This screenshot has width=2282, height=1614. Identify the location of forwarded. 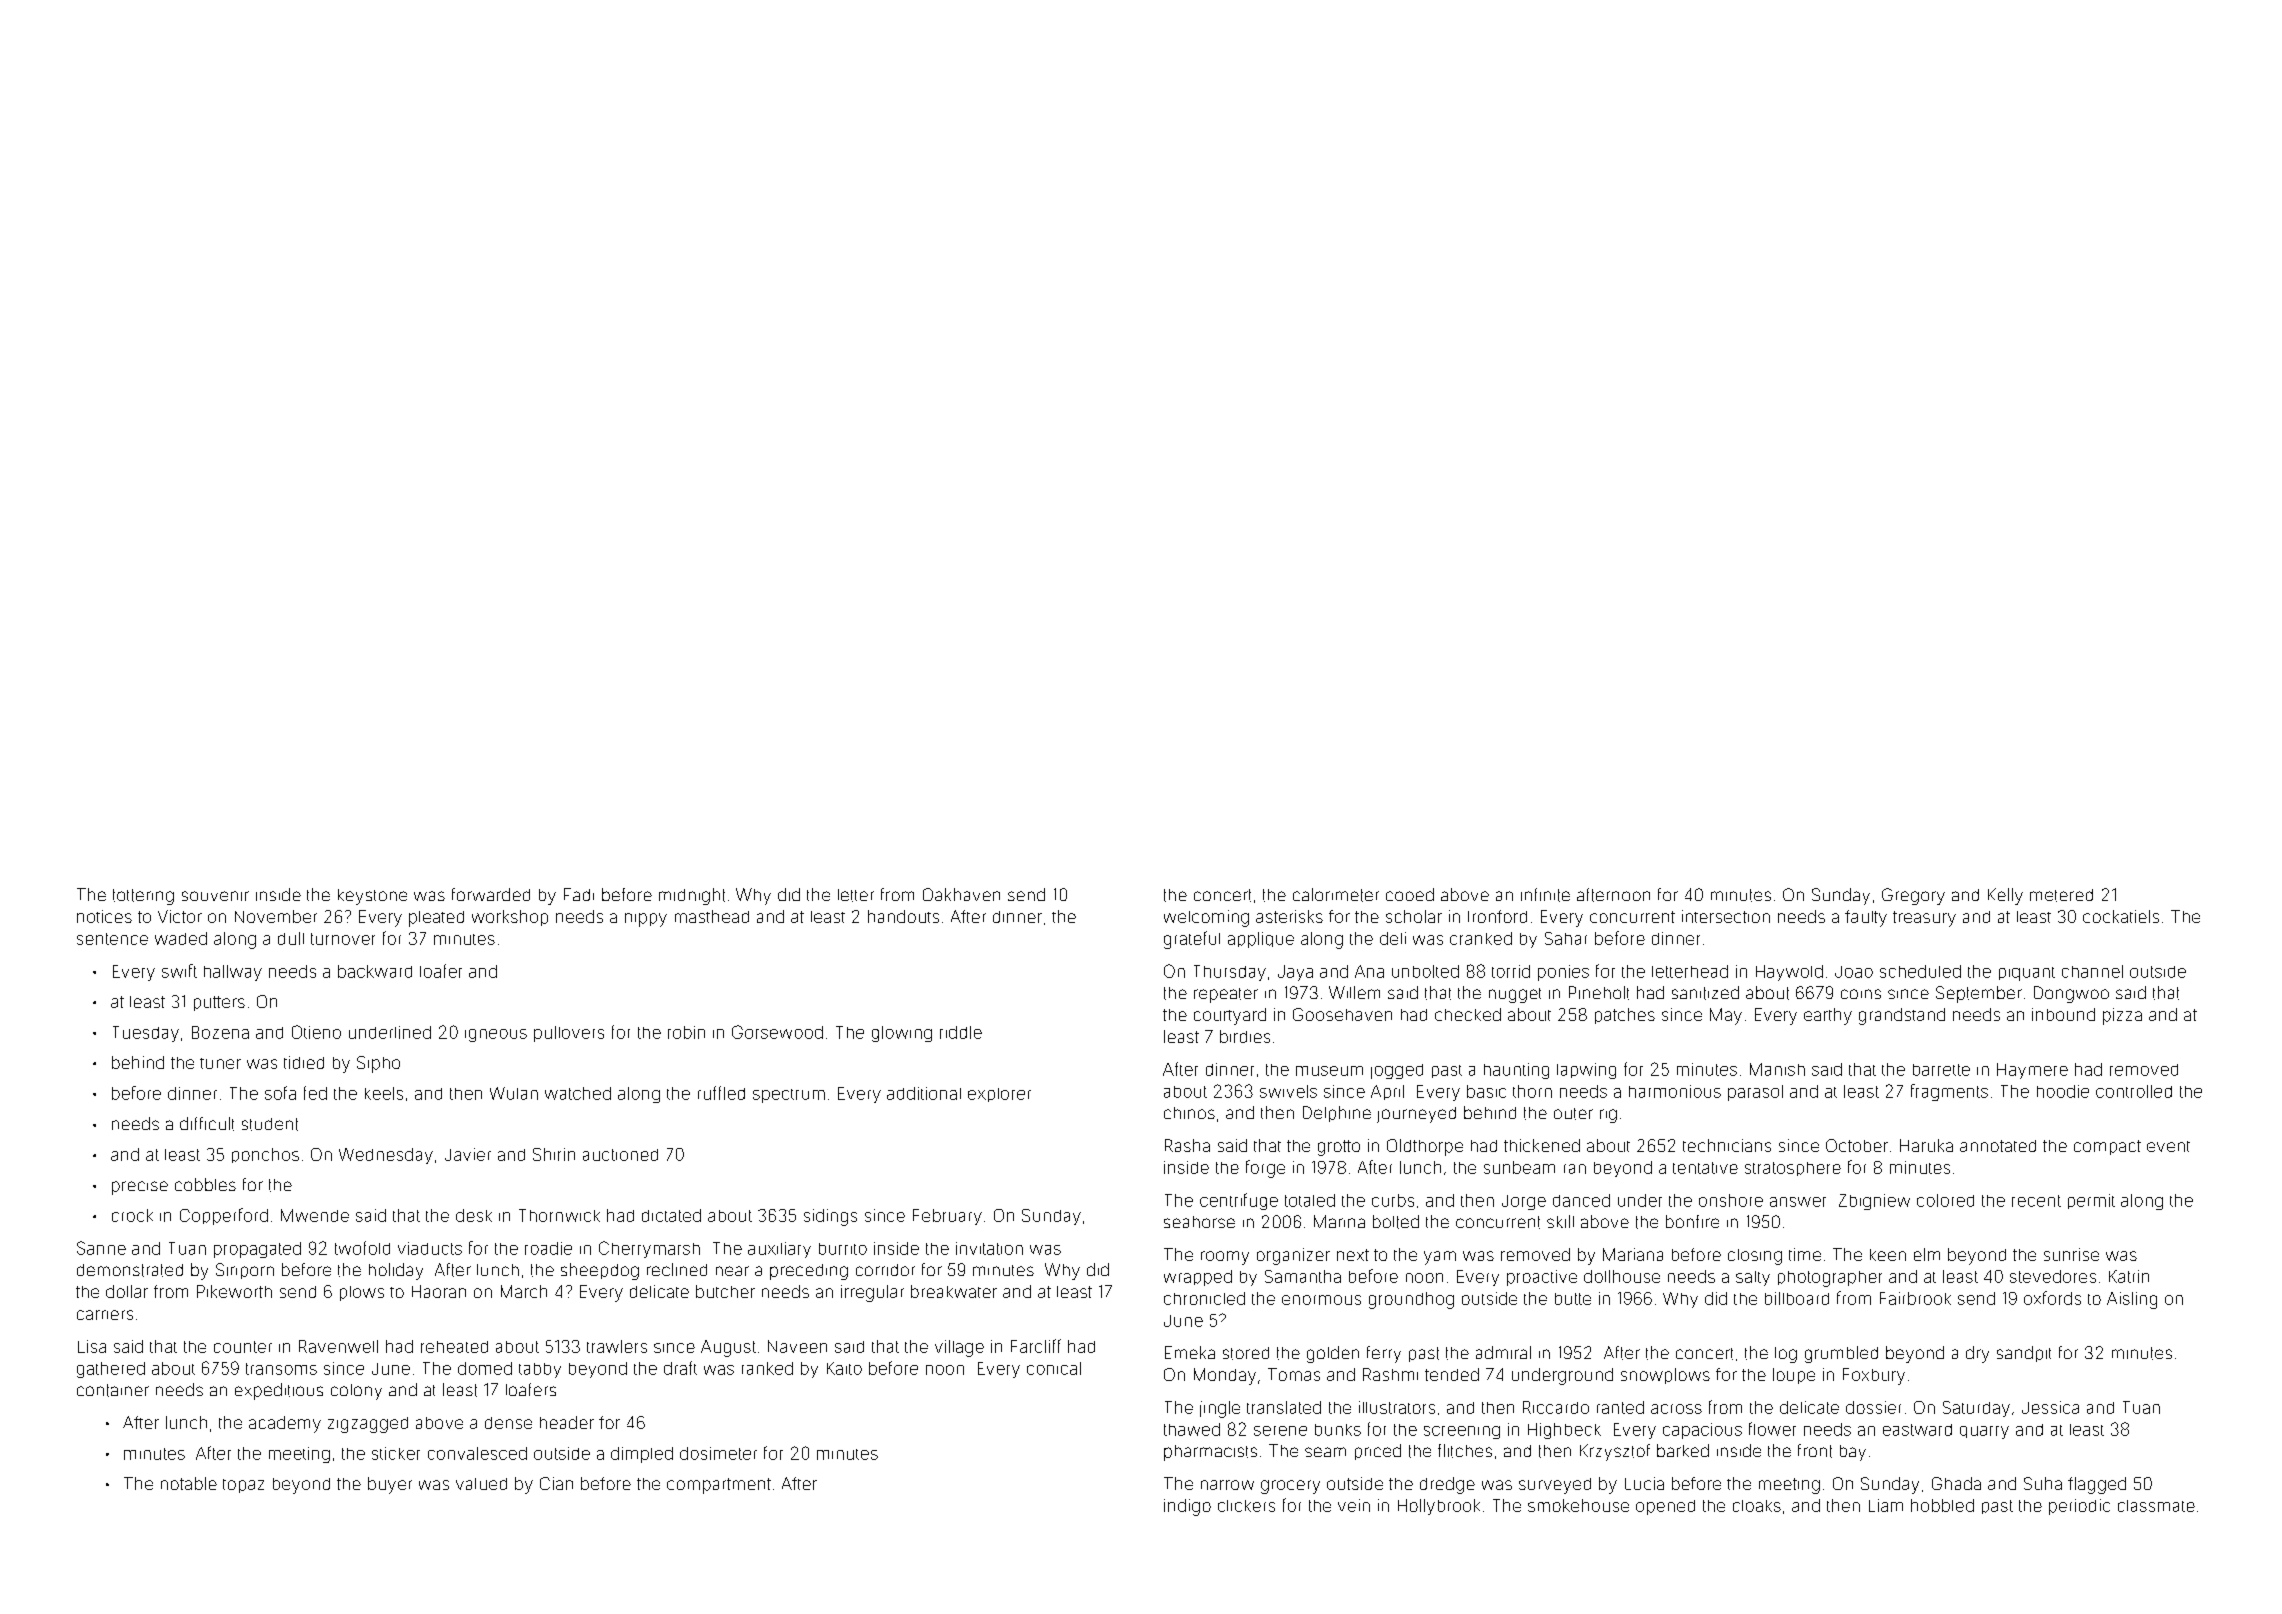
(491, 894).
